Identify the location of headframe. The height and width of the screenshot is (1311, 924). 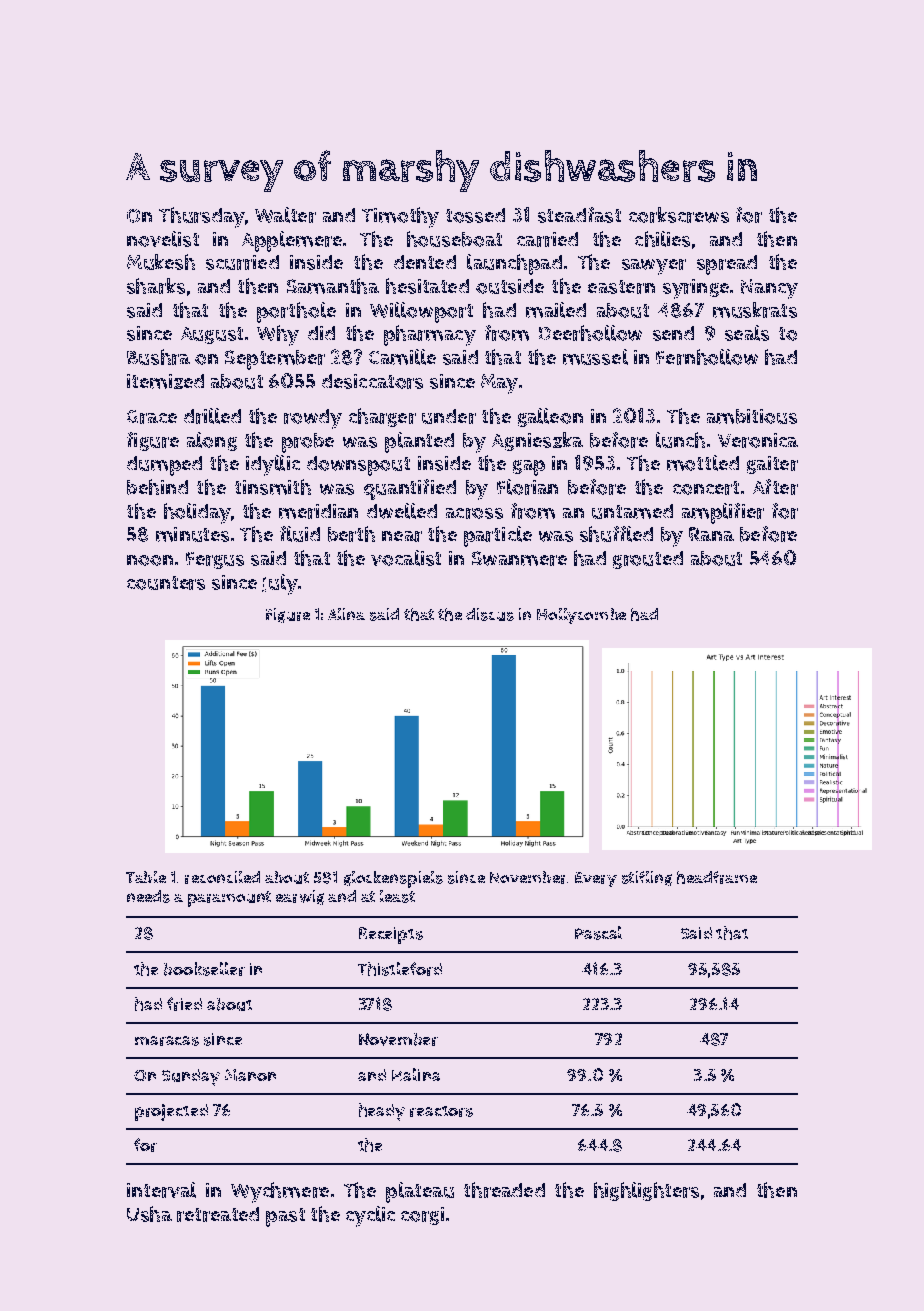
(717, 877).
